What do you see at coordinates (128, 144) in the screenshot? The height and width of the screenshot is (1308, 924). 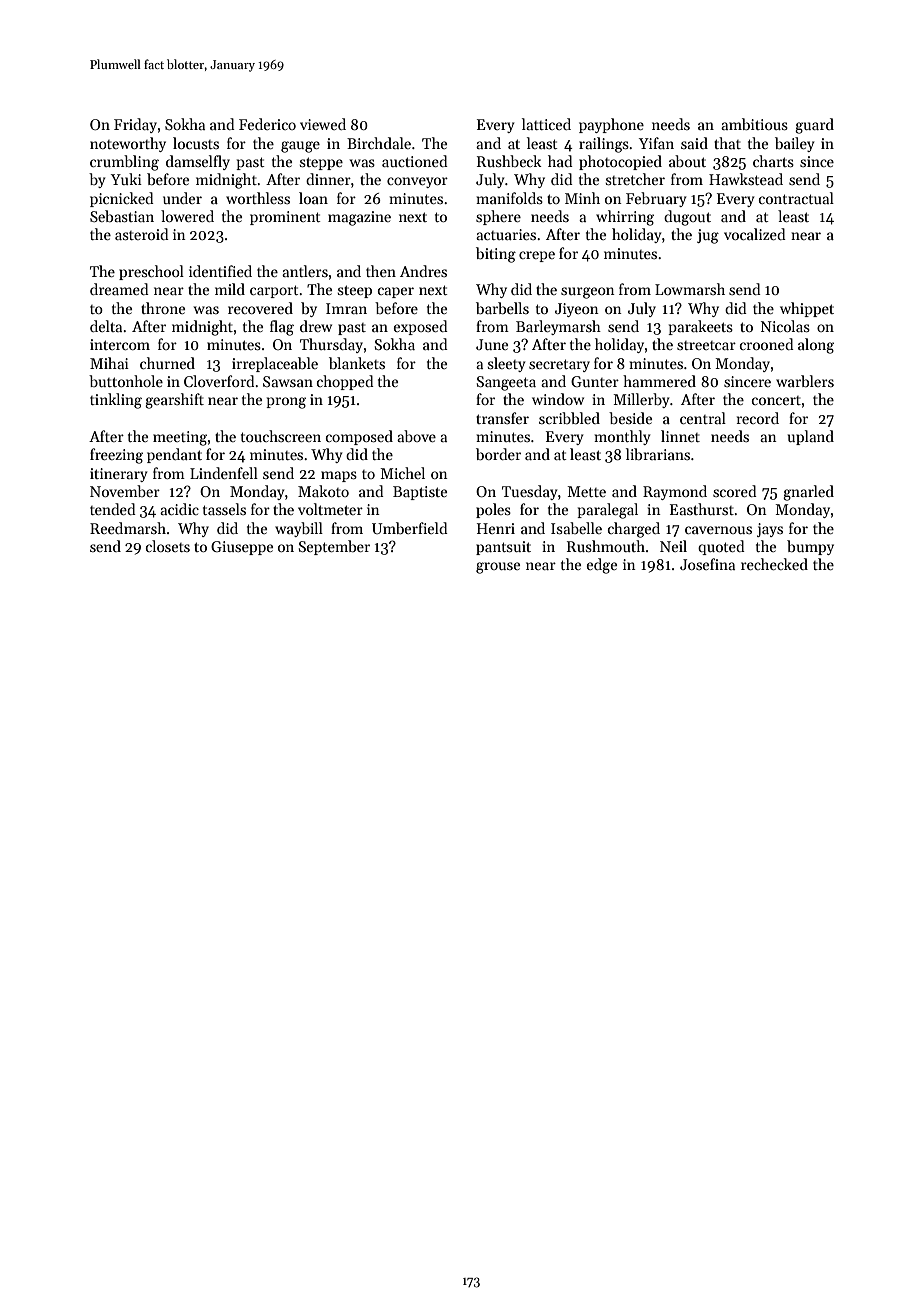 I see `noteworthy` at bounding box center [128, 144].
